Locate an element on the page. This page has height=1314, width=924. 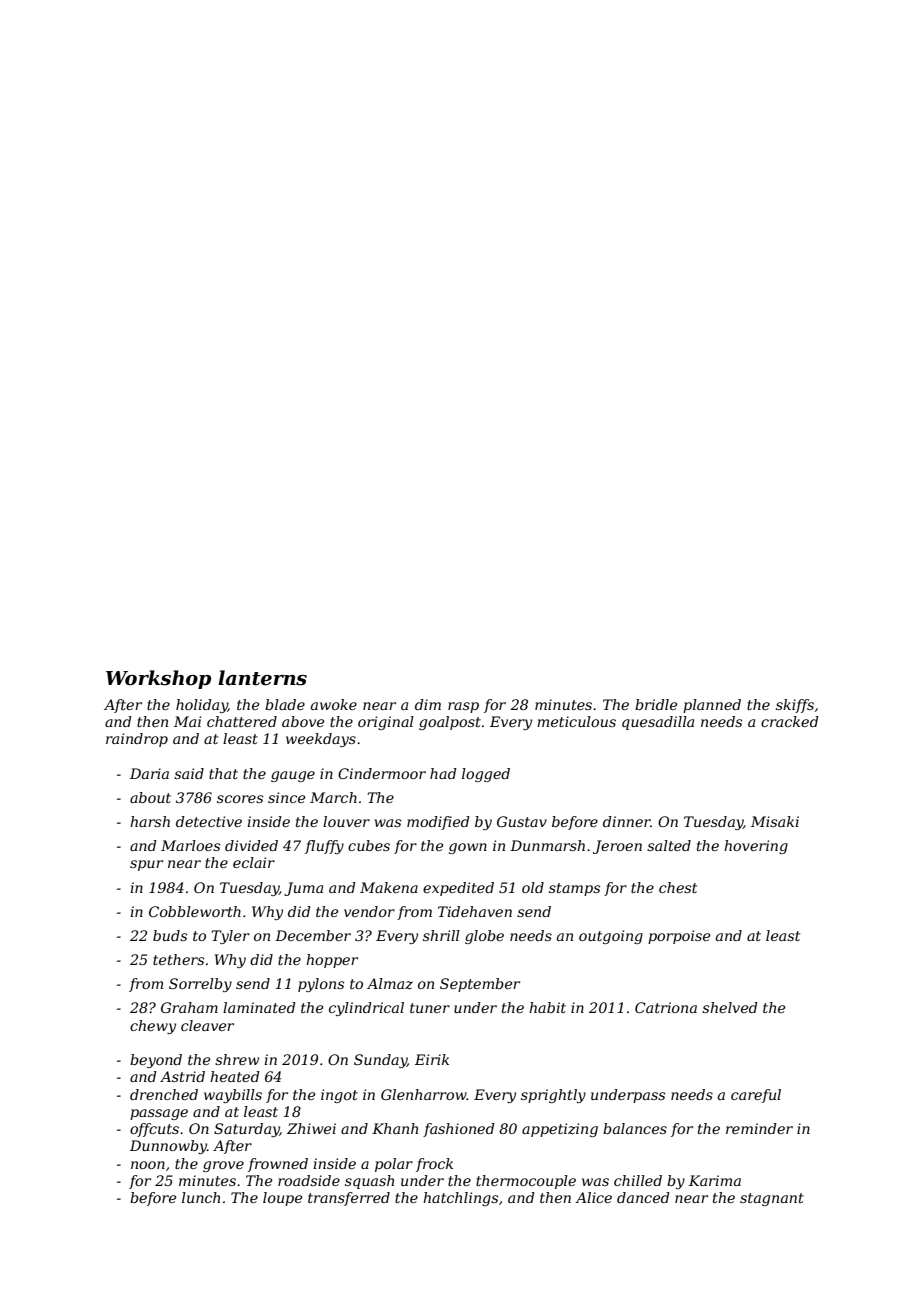
lanterns is located at coordinates (262, 678).
